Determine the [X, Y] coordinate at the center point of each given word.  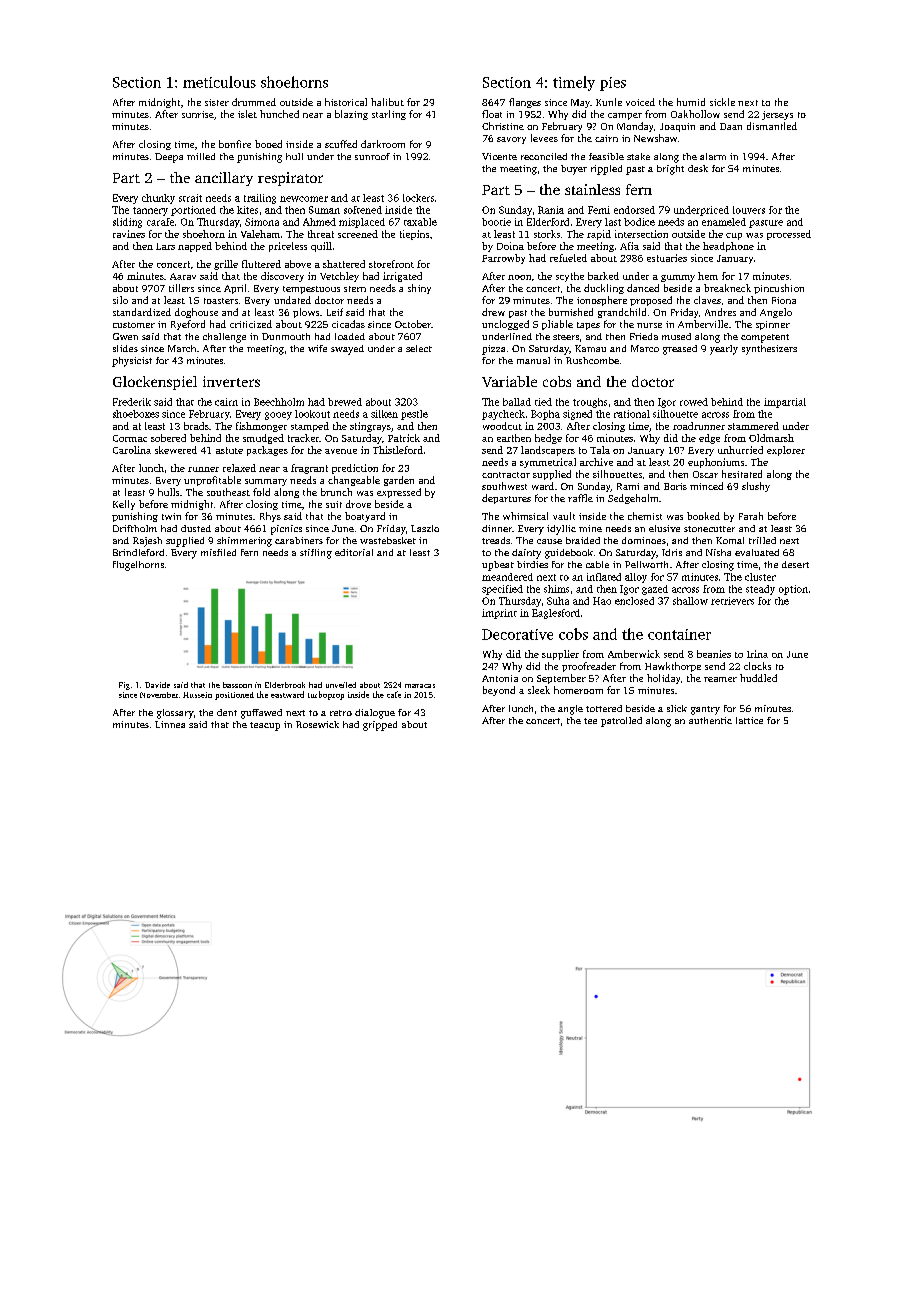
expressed [399, 493]
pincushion [779, 289]
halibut [387, 102]
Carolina [132, 450]
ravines [129, 234]
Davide [157, 685]
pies [613, 84]
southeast [228, 492]
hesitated [742, 474]
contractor [506, 475]
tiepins [414, 235]
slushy [756, 487]
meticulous [219, 82]
